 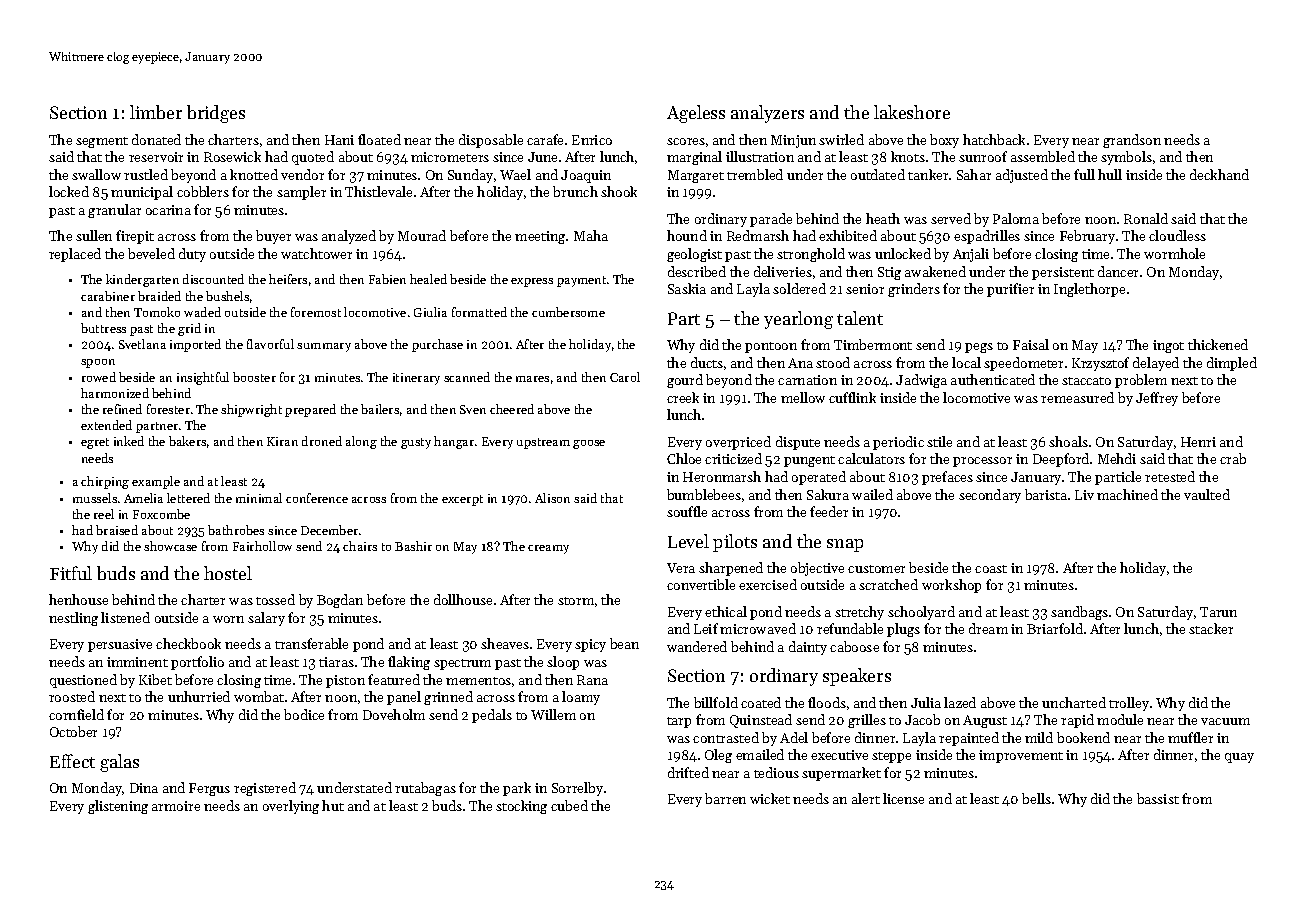 What do you see at coordinates (156, 112) in the image?
I see `limber` at bounding box center [156, 112].
